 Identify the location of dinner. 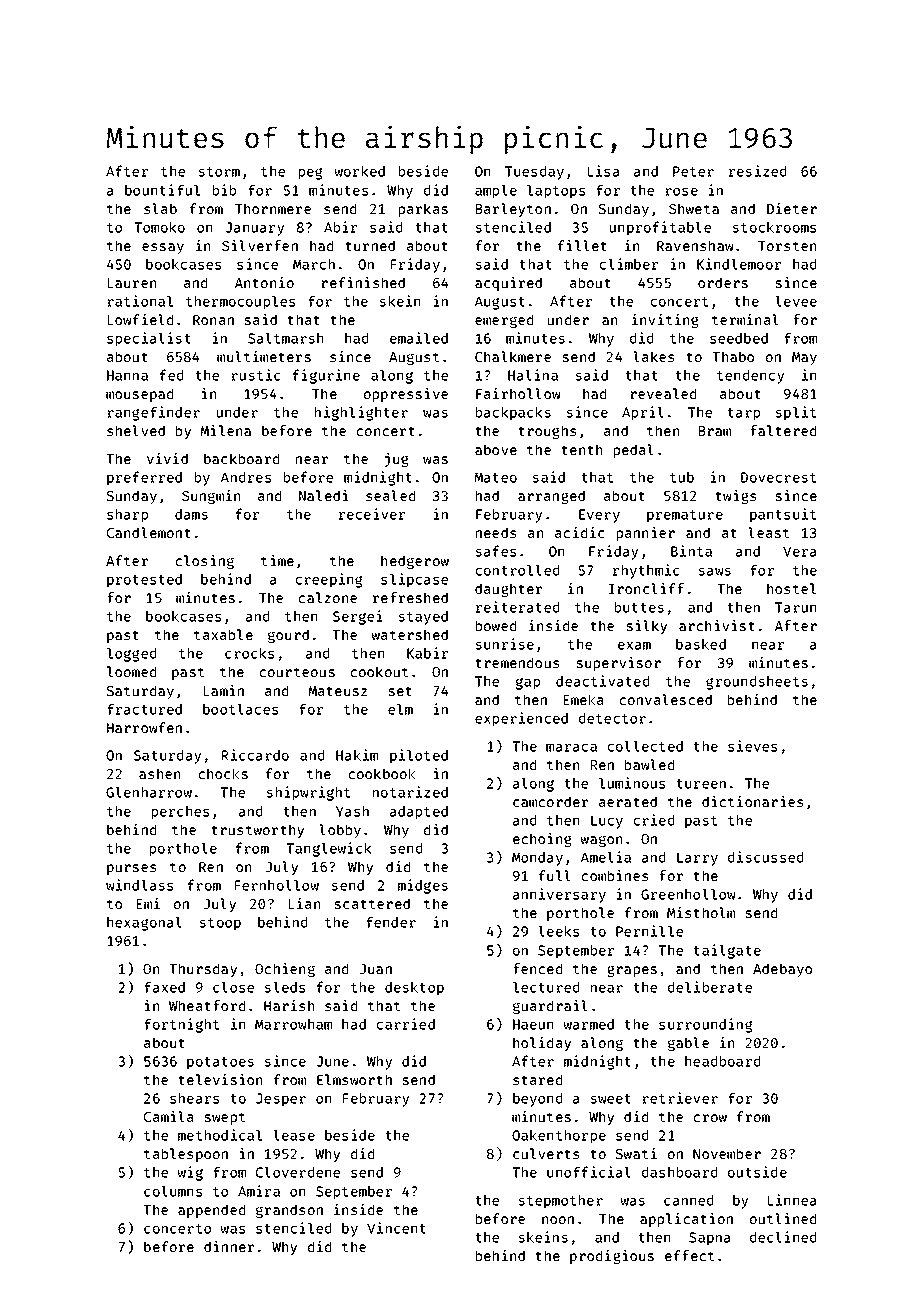
(229, 1246).
